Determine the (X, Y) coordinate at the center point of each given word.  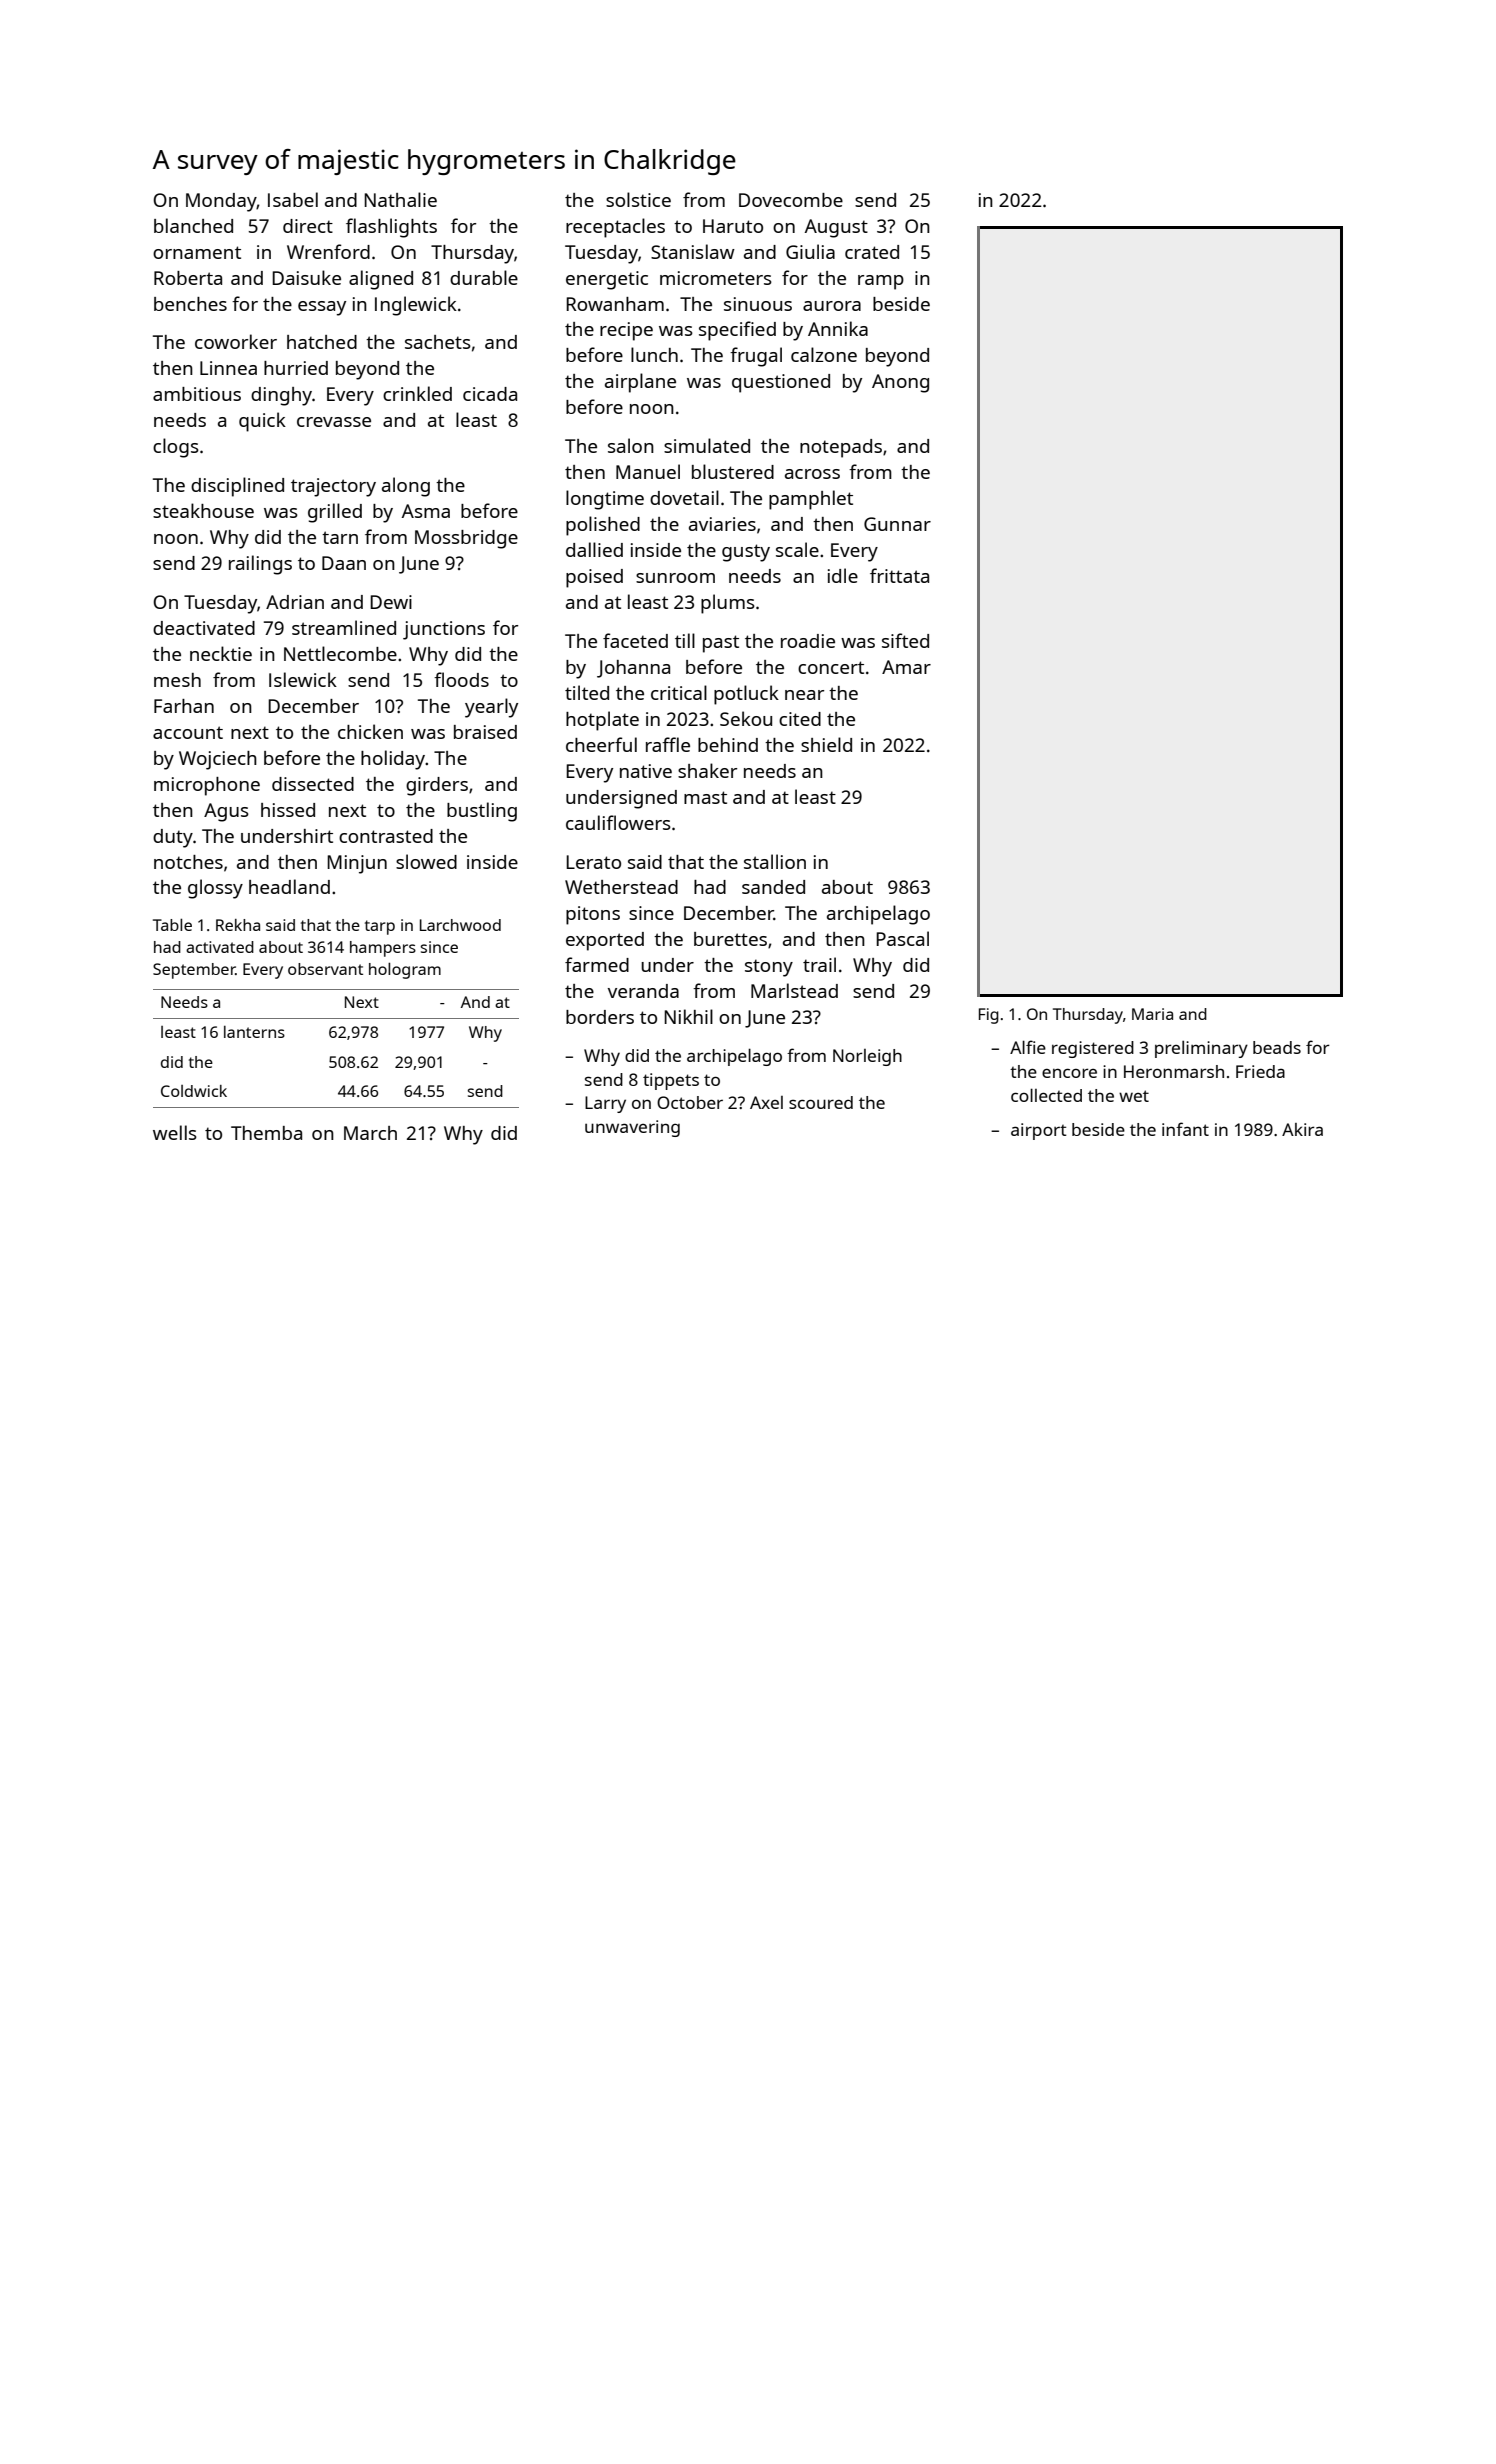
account (188, 732)
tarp (380, 927)
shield (826, 744)
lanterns (254, 1032)
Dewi (391, 602)
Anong (900, 383)
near (804, 695)
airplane (640, 383)
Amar (906, 667)
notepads (841, 448)
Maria (1152, 1014)
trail (819, 964)
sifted (905, 640)
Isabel (293, 199)
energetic (607, 280)
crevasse (334, 422)
